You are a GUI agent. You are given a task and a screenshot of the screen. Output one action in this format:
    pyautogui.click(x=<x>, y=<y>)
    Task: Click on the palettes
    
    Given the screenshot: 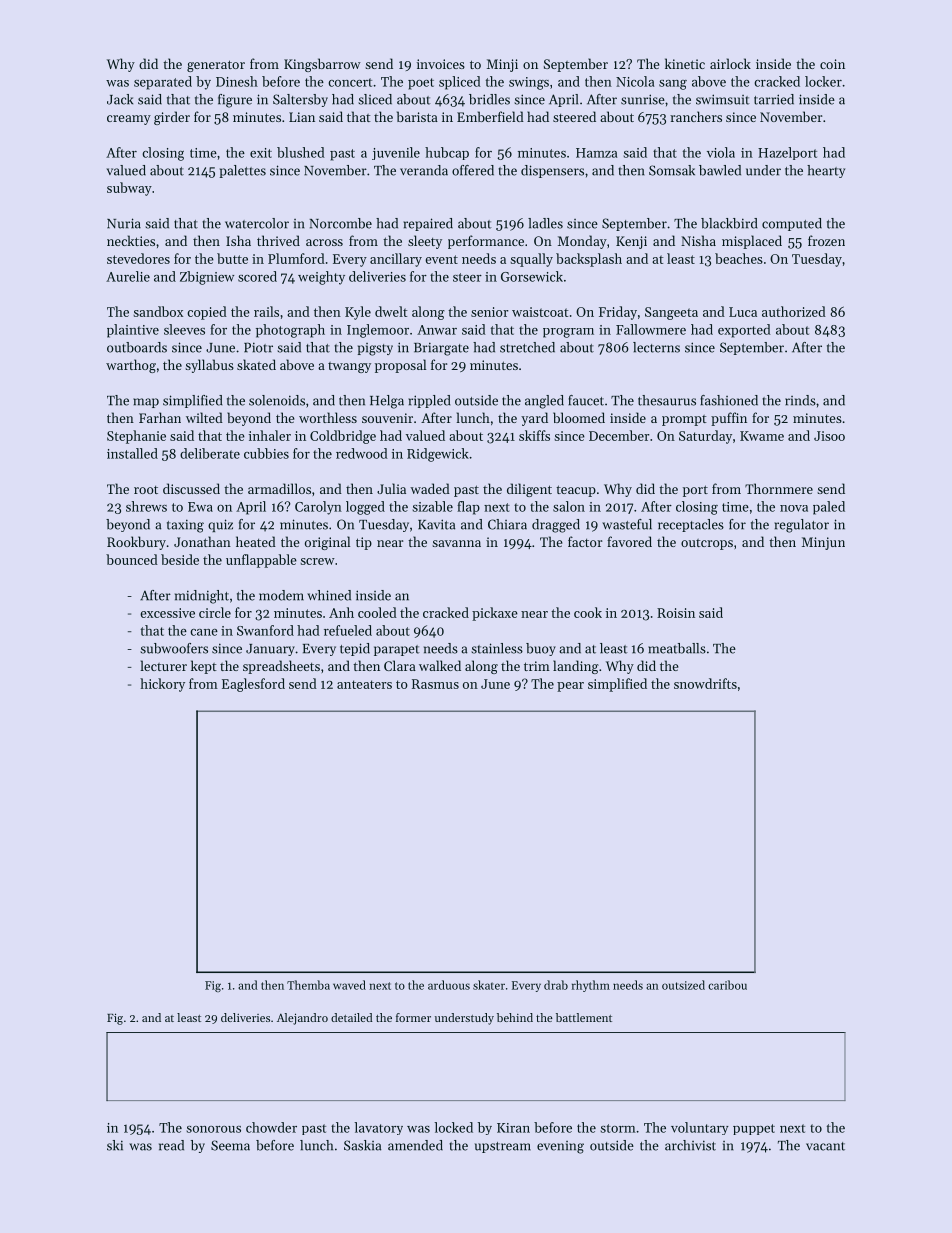 What is the action you would take?
    pyautogui.click(x=243, y=171)
